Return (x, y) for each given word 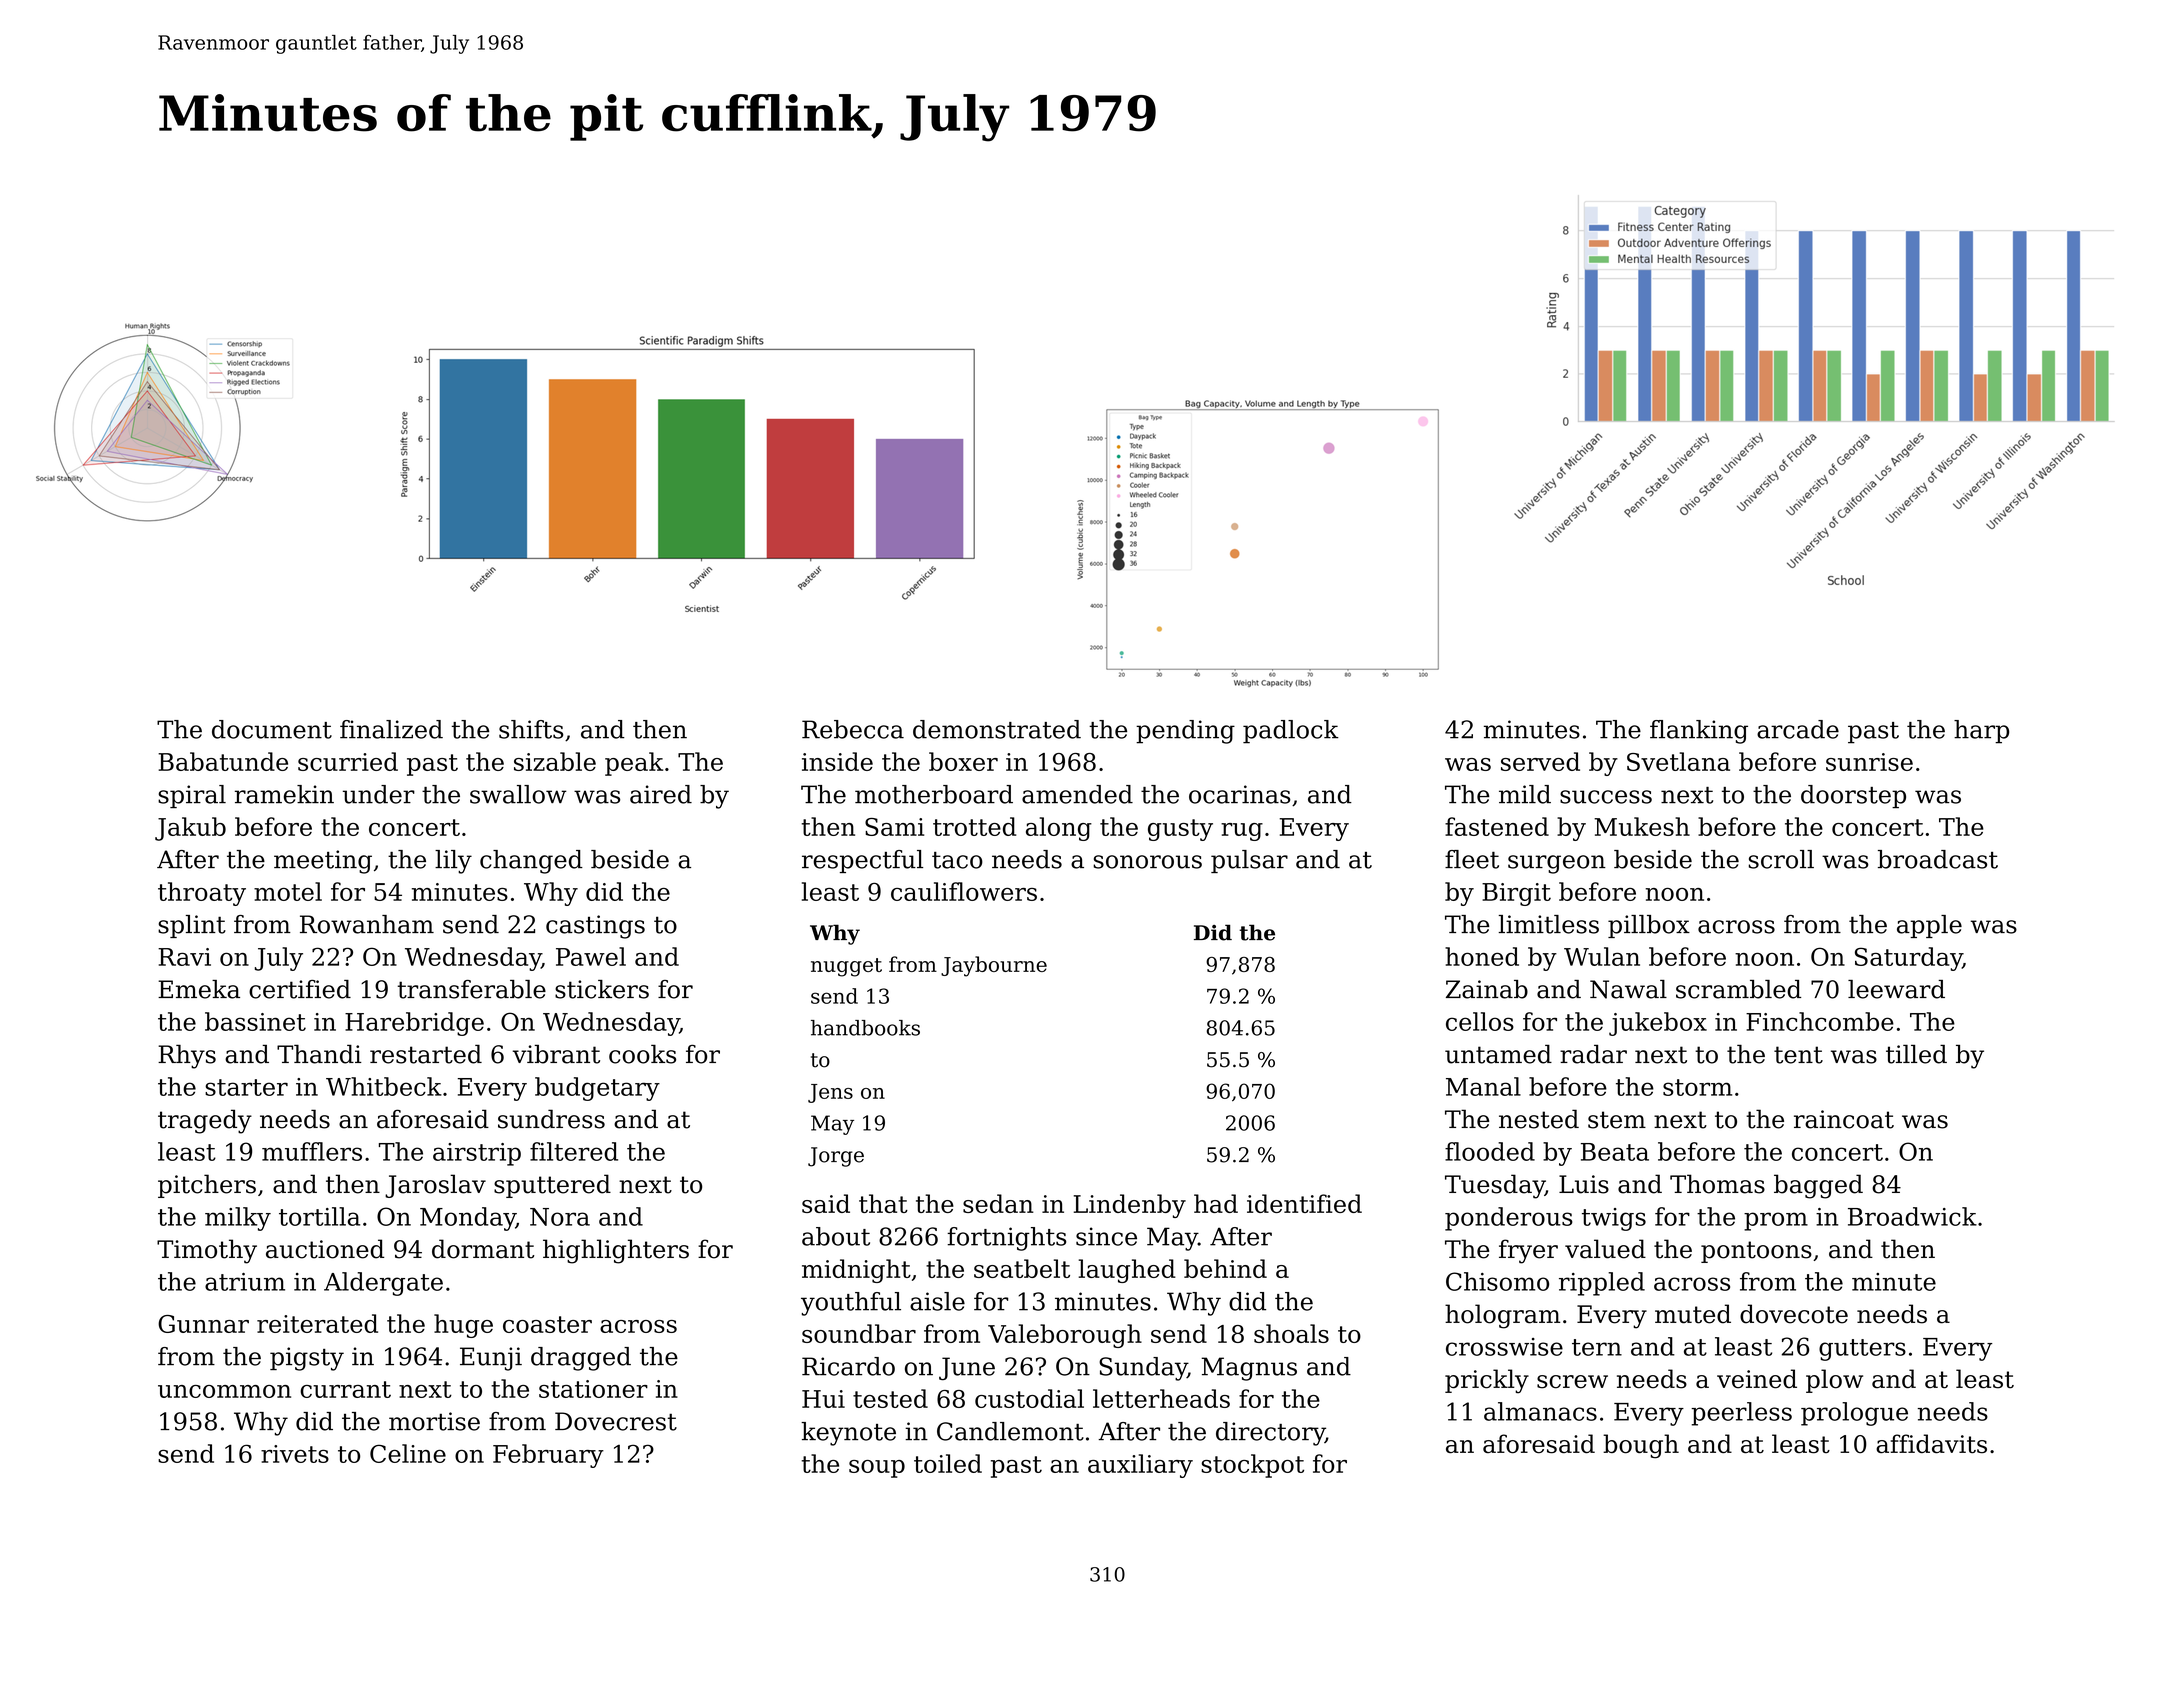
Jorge (836, 1157)
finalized (391, 729)
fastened (1497, 826)
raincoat (1844, 1119)
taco (957, 860)
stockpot (1252, 1466)
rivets (295, 1454)
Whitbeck (384, 1086)
